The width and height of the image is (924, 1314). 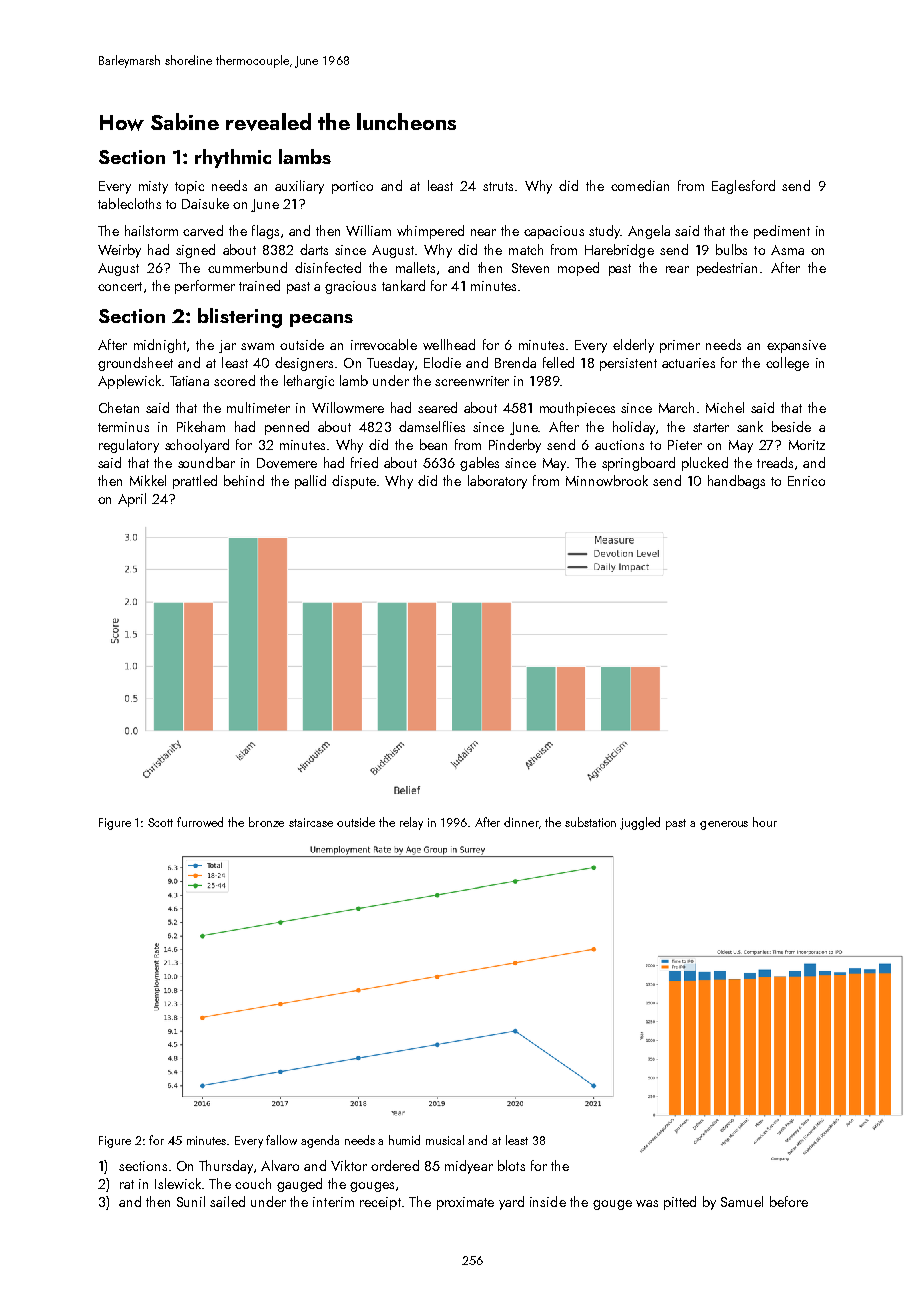 What do you see at coordinates (479, 464) in the image?
I see `gables` at bounding box center [479, 464].
